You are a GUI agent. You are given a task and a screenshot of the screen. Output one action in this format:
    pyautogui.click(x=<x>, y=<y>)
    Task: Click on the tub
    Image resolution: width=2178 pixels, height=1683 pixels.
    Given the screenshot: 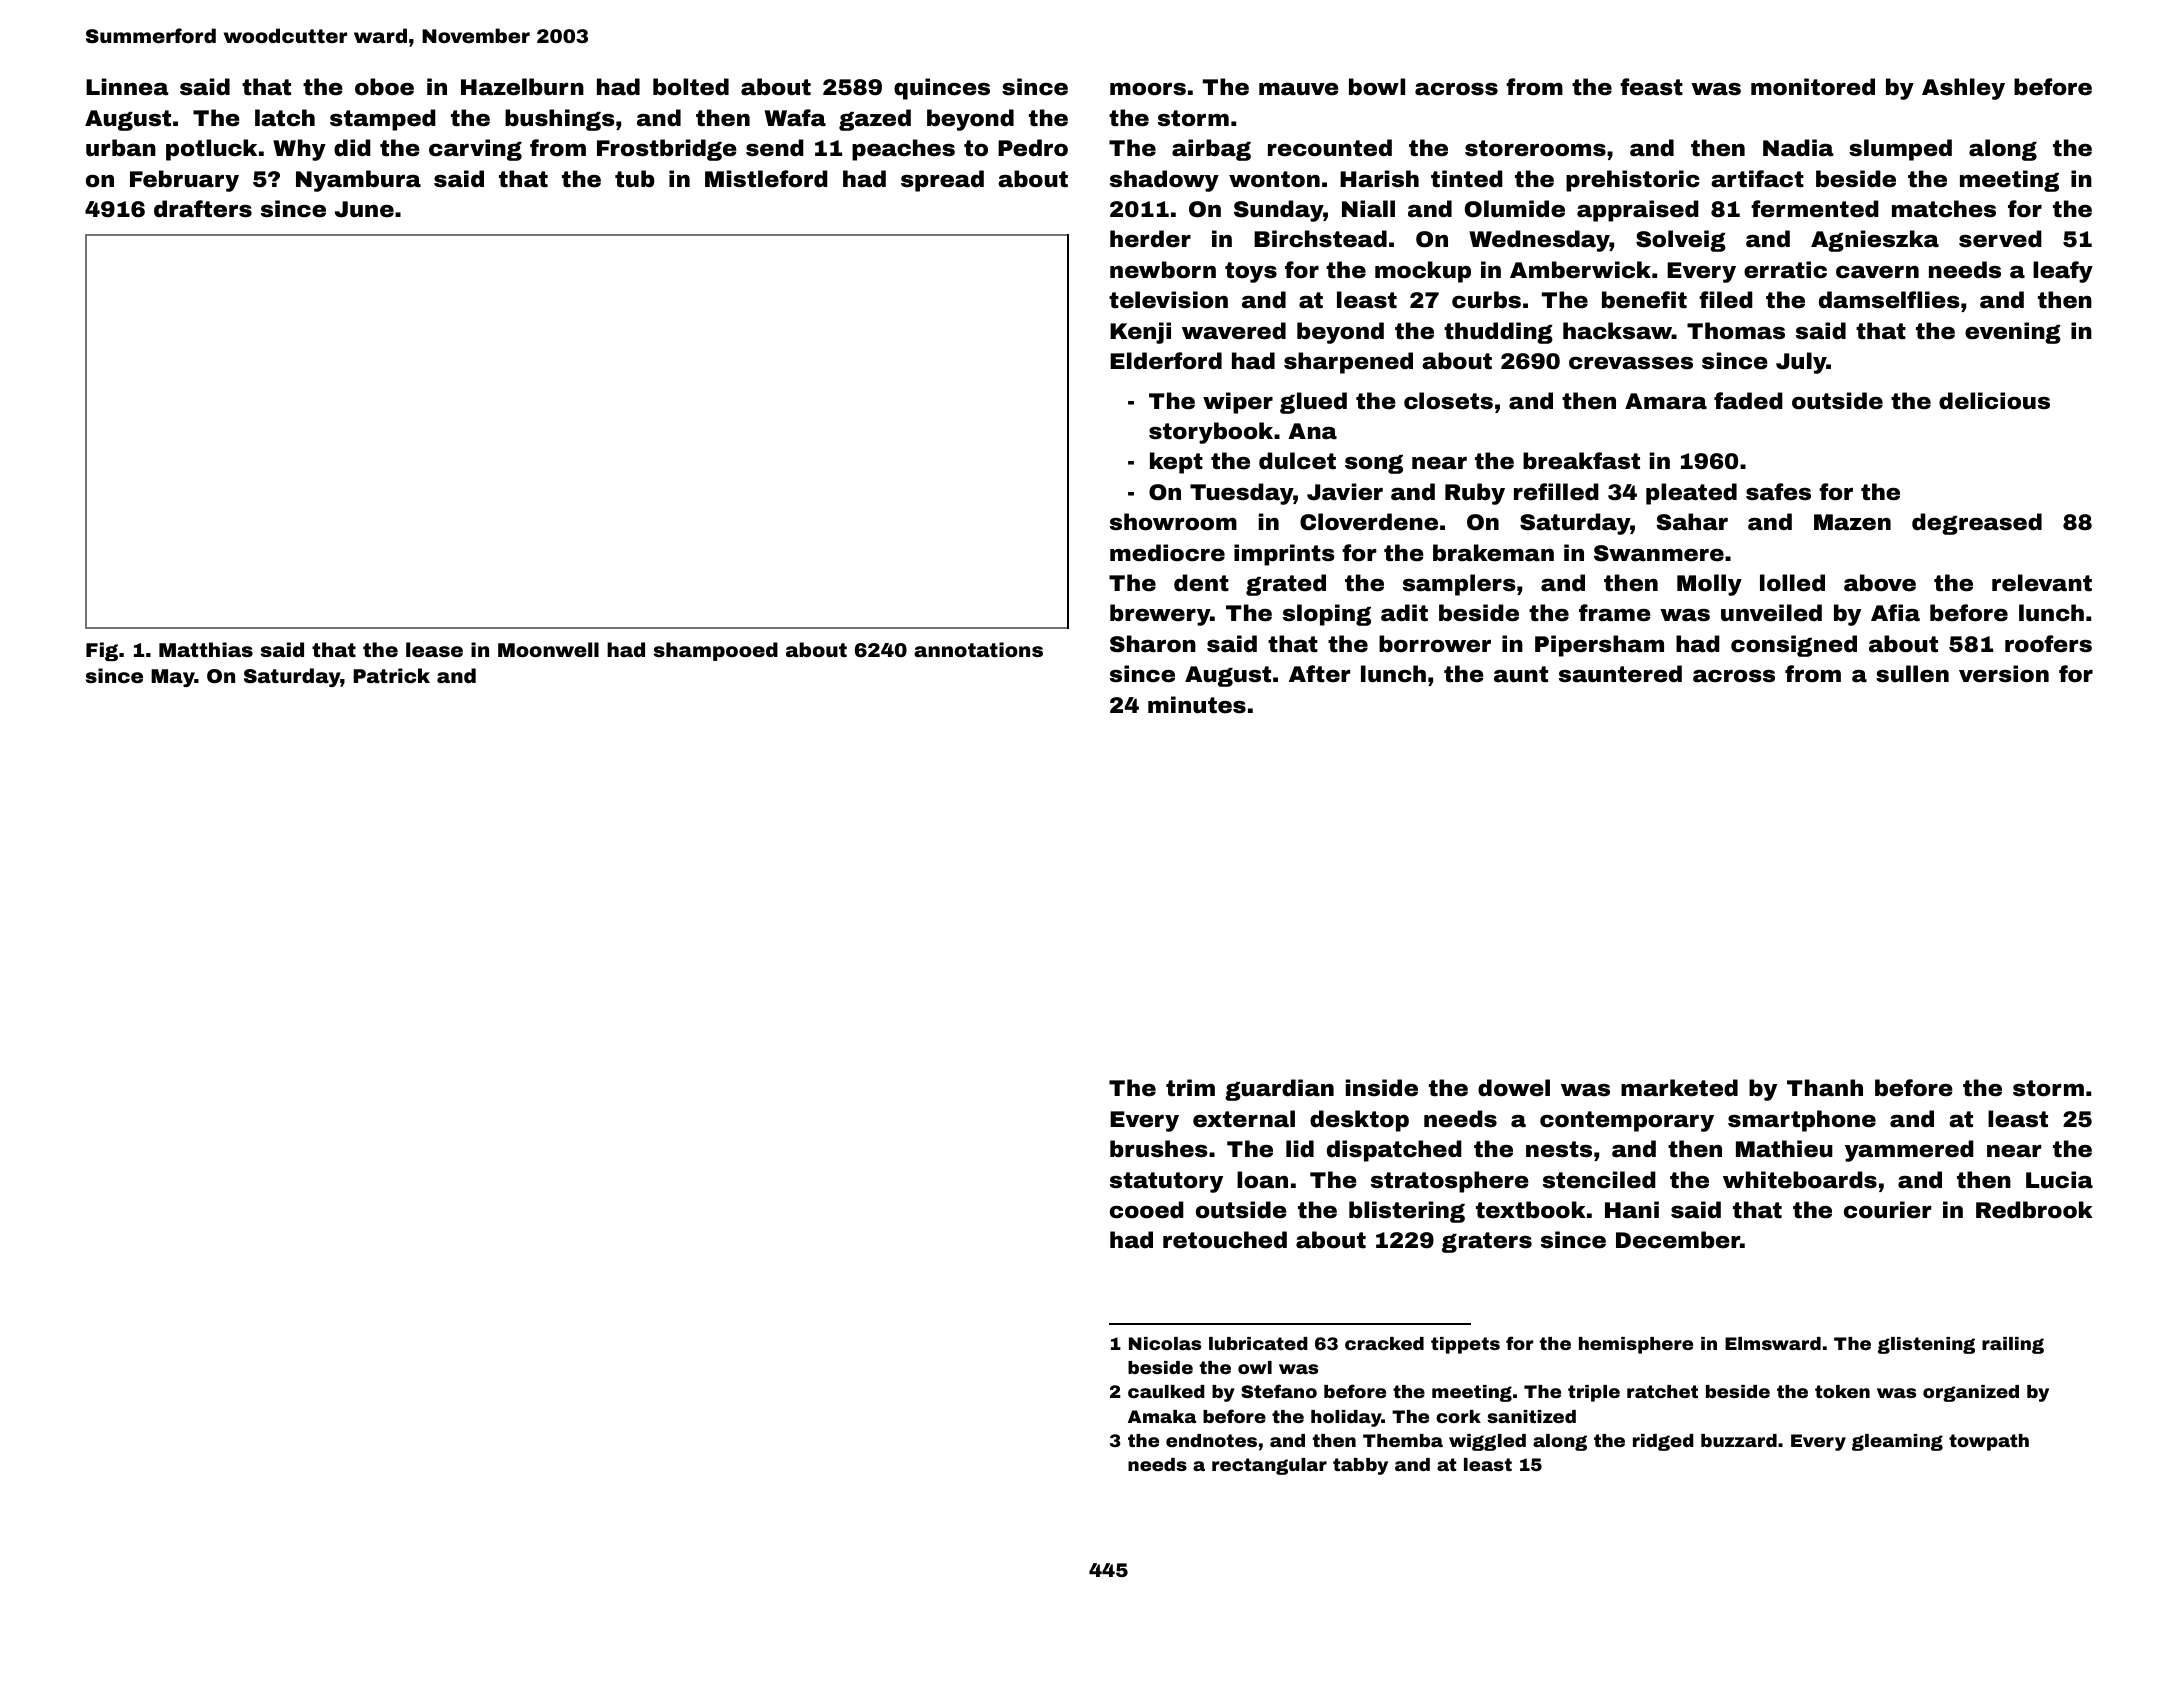 What is the action you would take?
    pyautogui.click(x=635, y=179)
